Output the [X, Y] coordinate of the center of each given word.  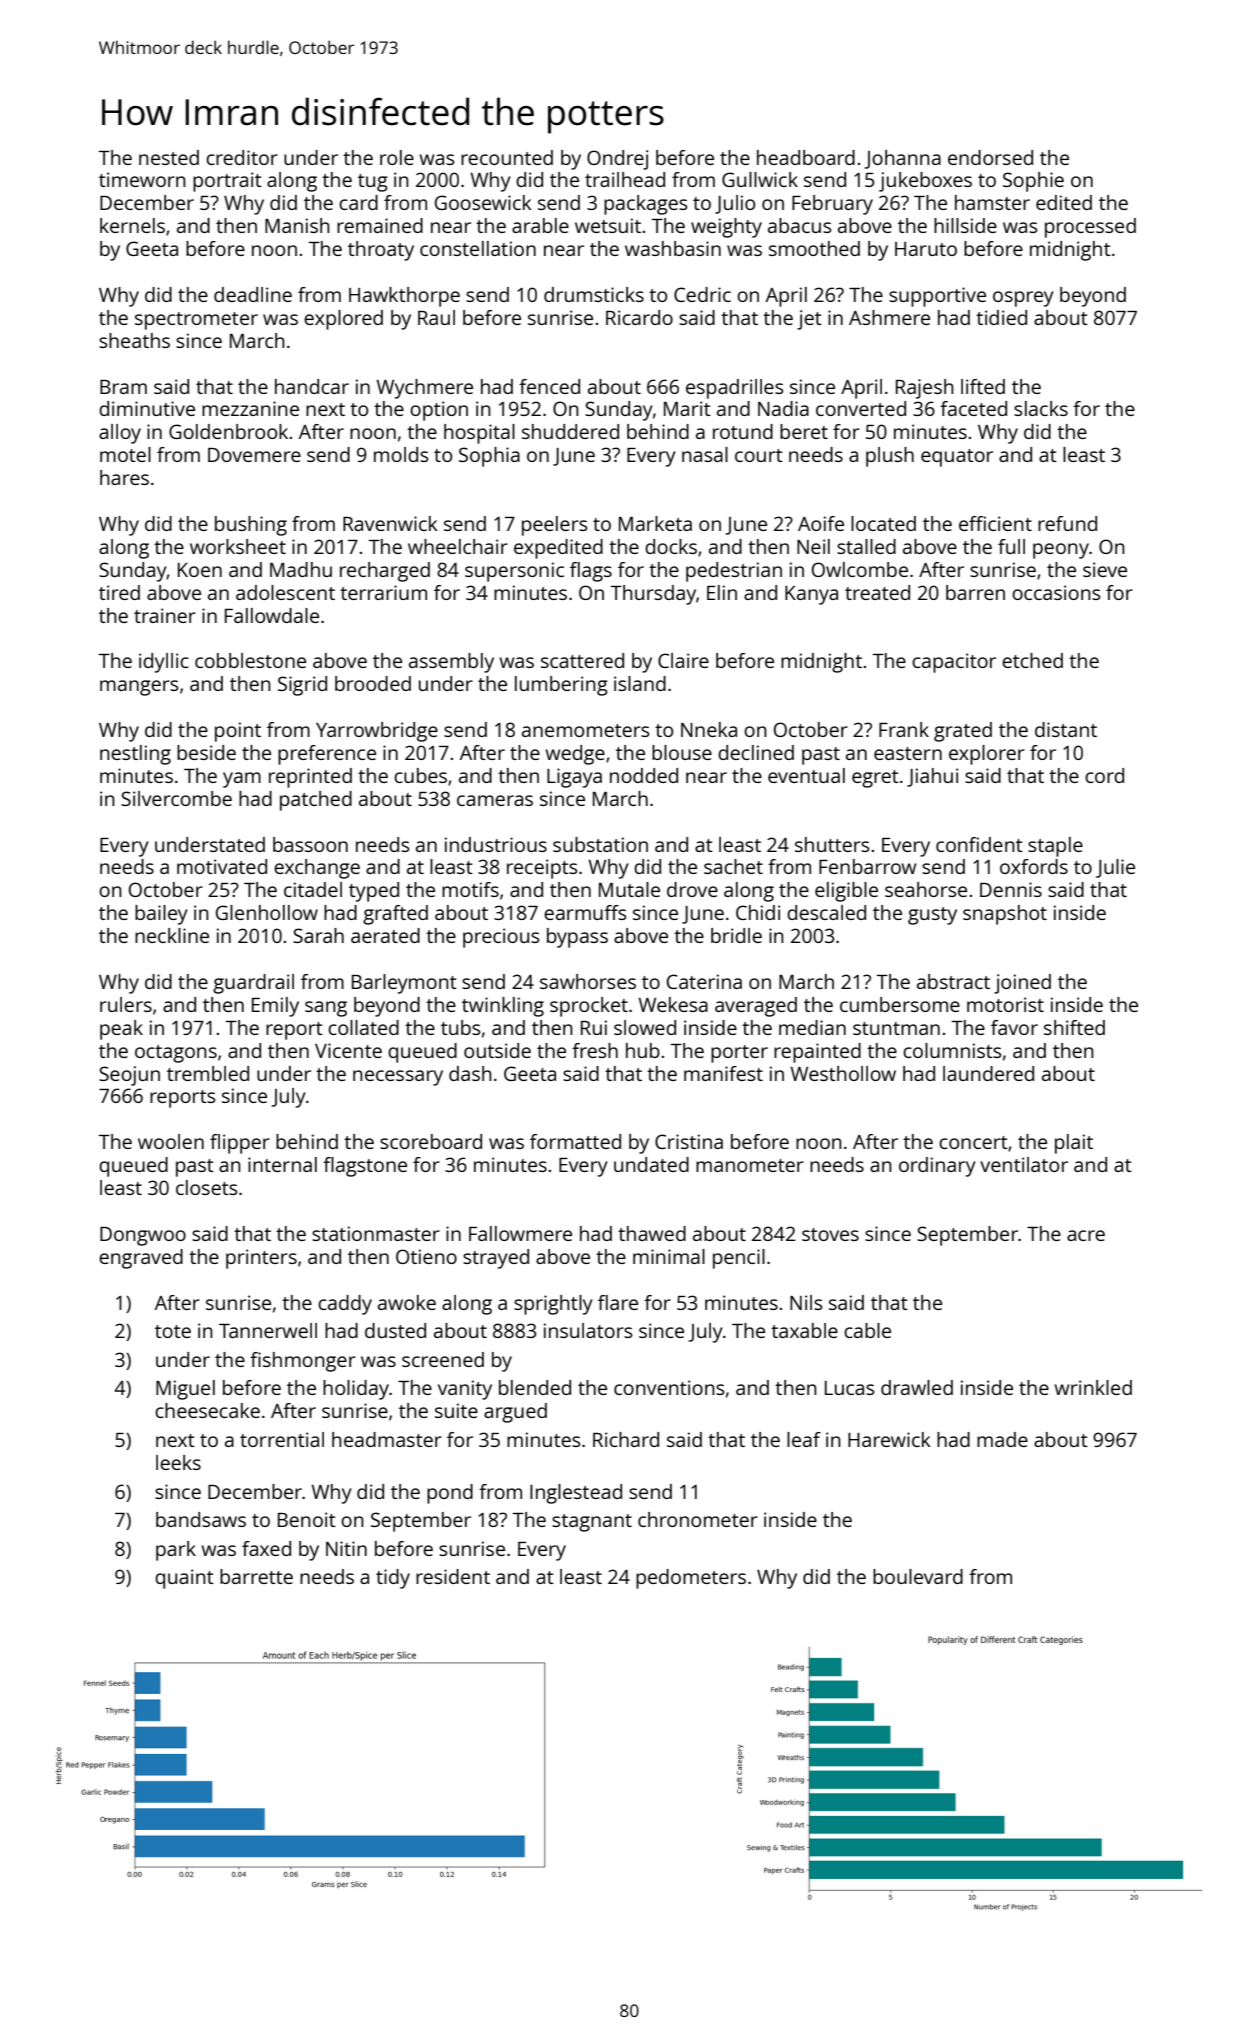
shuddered [570, 431]
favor [1014, 1027]
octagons [176, 1054]
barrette [256, 1576]
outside [497, 1050]
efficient [995, 523]
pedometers [691, 1579]
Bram [123, 387]
